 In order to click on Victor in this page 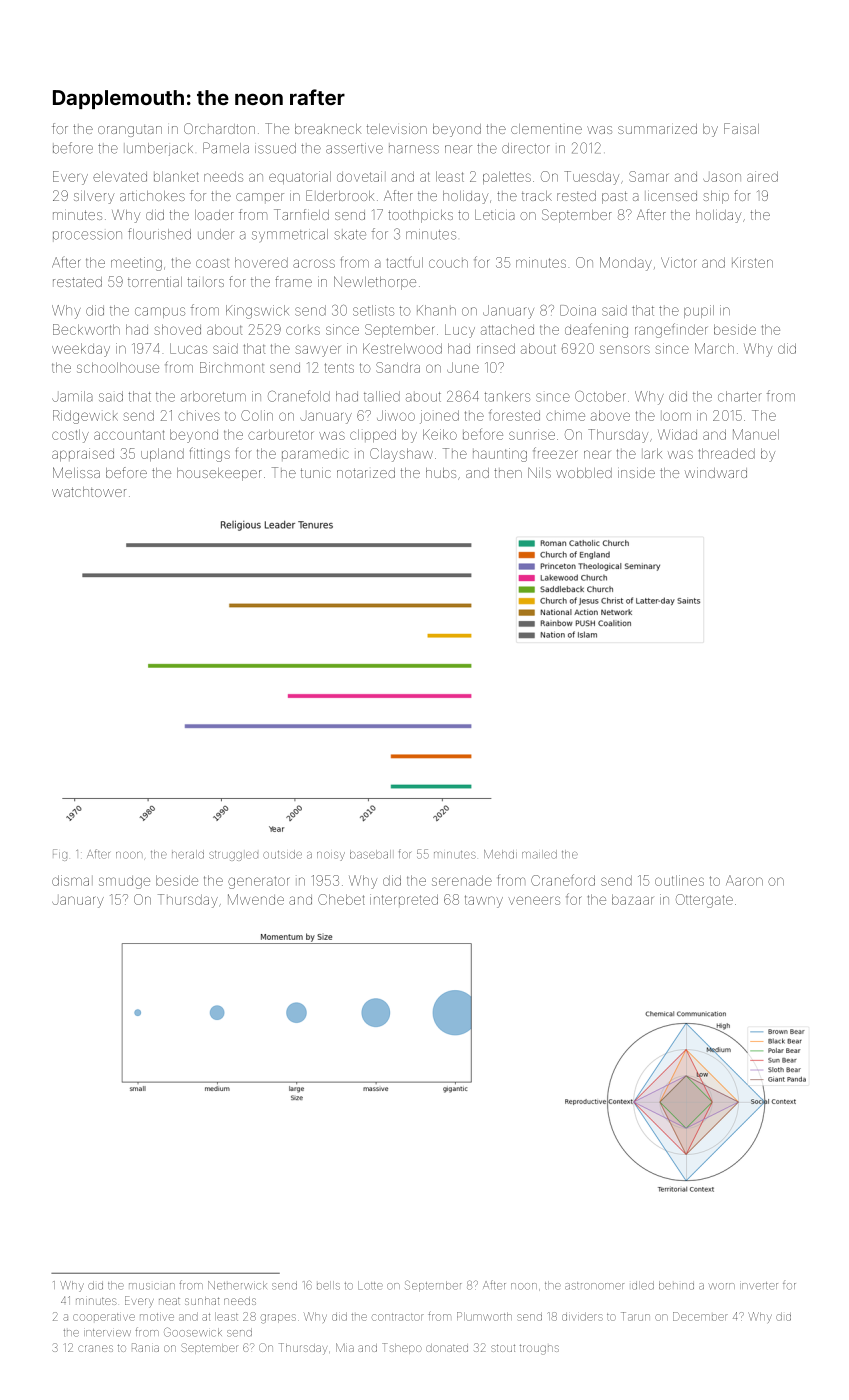, I will do `click(679, 262)`.
